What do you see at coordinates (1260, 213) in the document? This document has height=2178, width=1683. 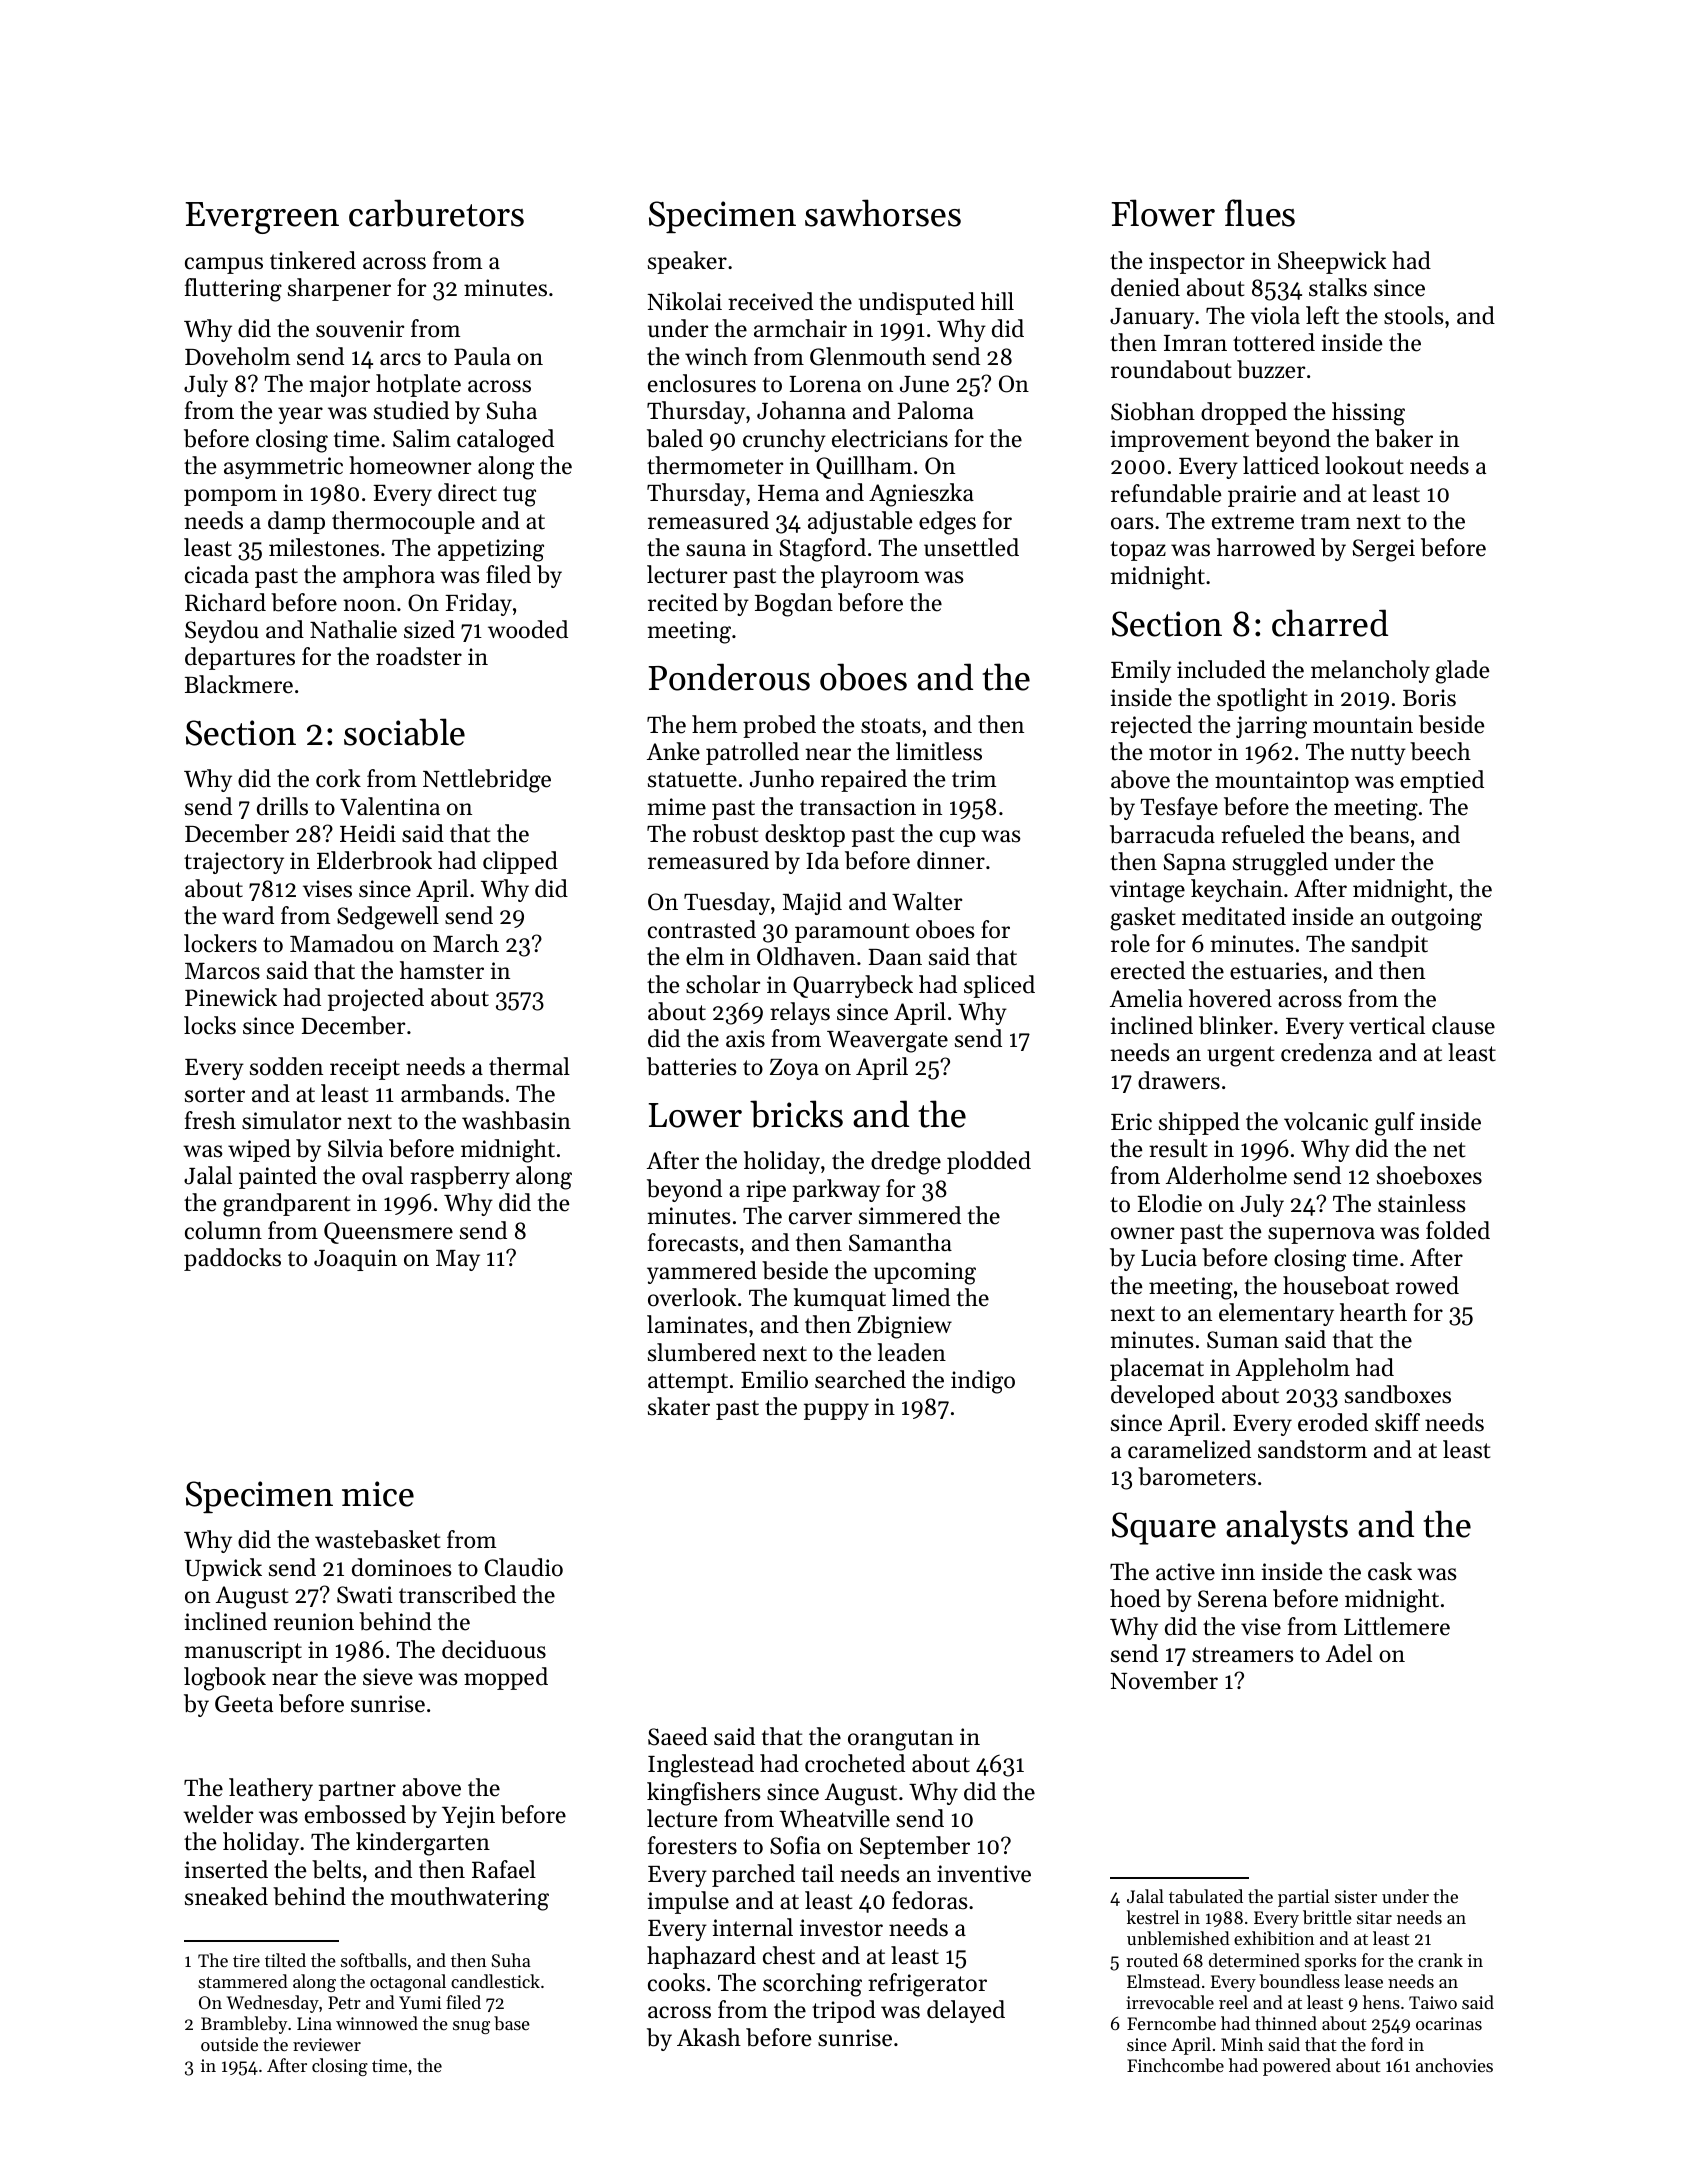 I see `flues` at bounding box center [1260, 213].
